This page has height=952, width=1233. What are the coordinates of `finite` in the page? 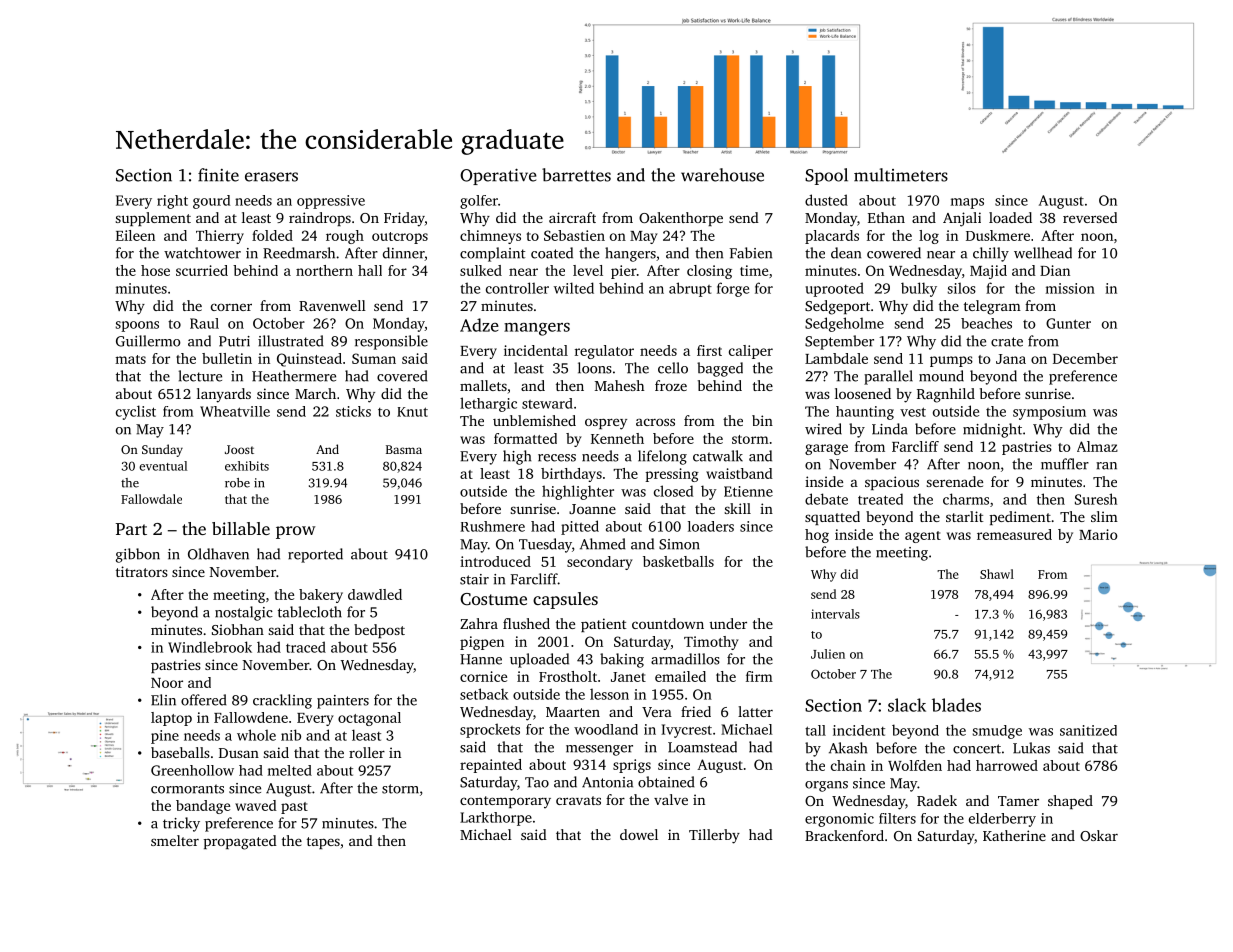 It's located at (218, 175).
